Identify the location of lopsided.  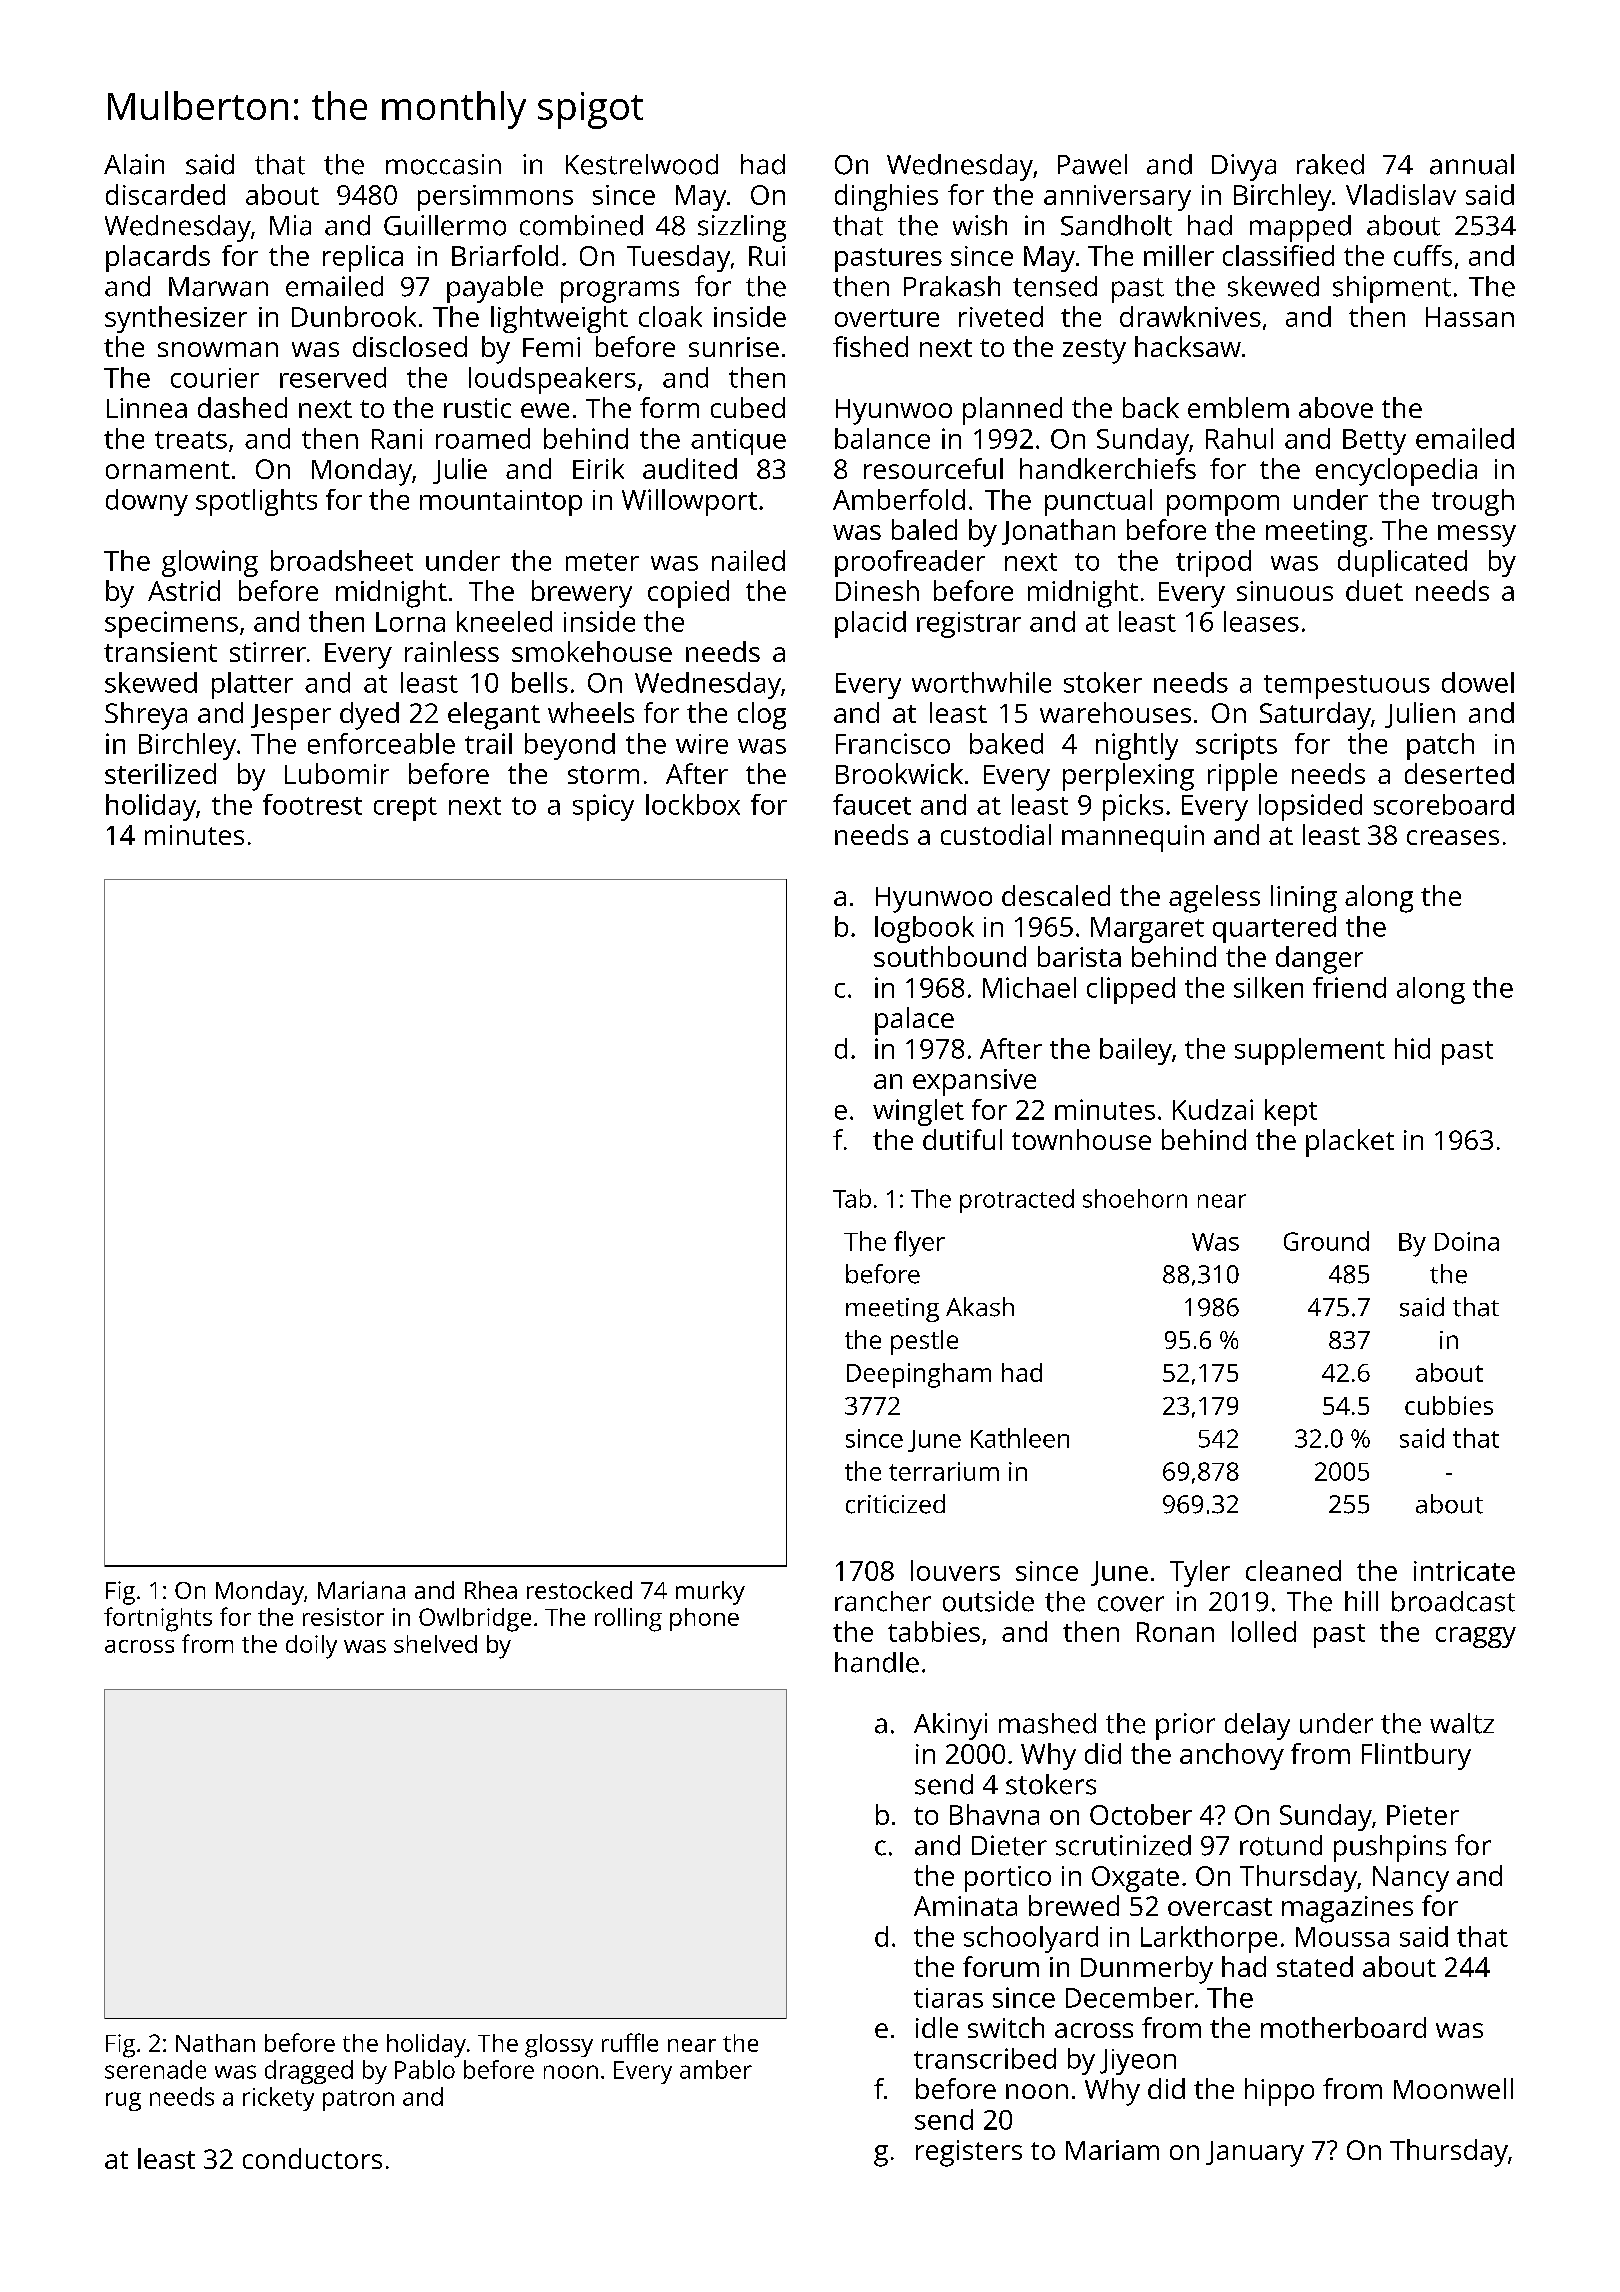
(1310, 807).
